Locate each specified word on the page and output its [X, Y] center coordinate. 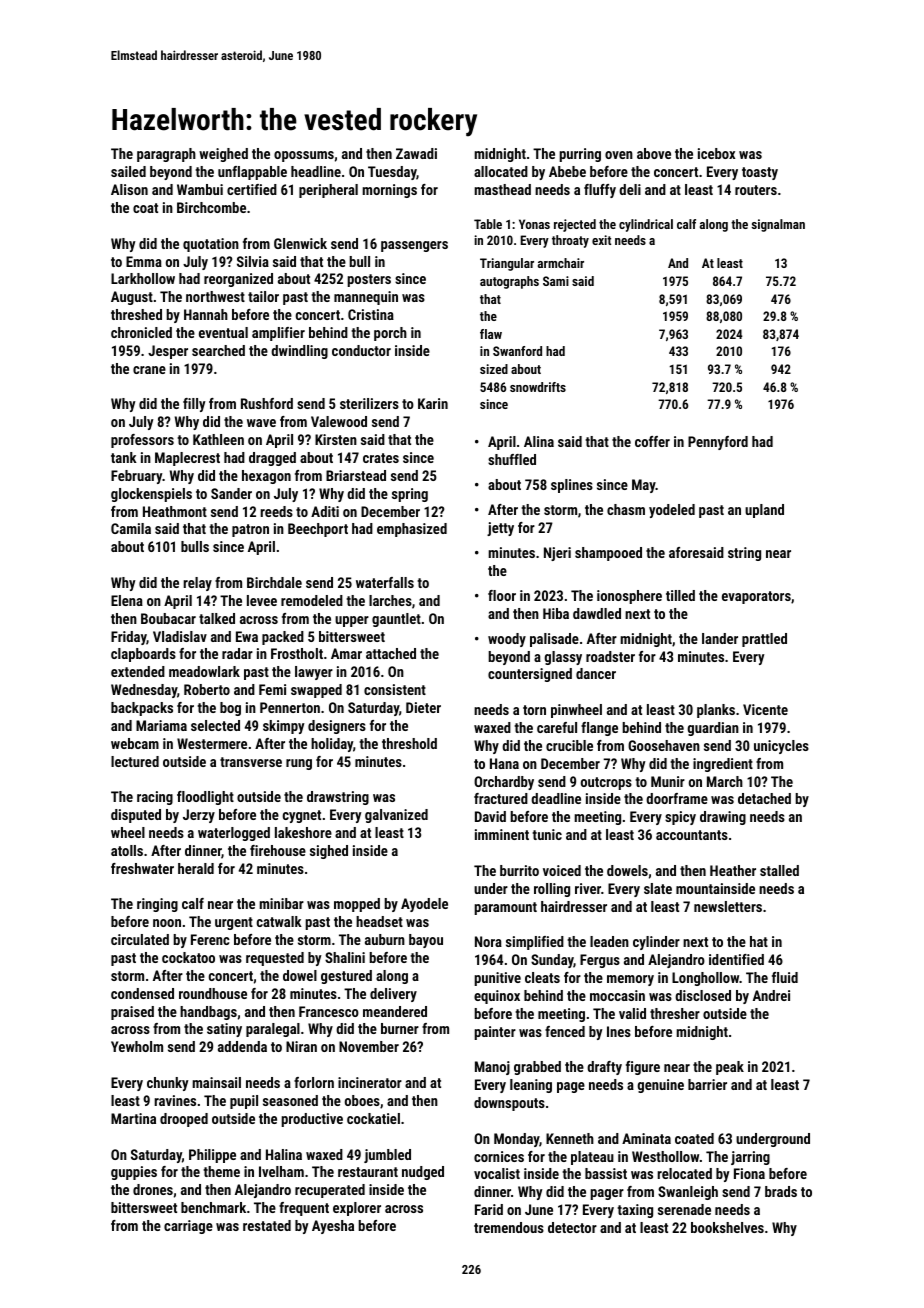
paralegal [273, 1030]
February [137, 477]
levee [262, 600]
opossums [304, 156]
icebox [716, 153]
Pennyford [718, 443]
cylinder [656, 943]
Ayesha [333, 1227]
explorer [357, 1209]
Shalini [345, 957]
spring [410, 495]
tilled [680, 595]
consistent [395, 689]
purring [580, 155]
